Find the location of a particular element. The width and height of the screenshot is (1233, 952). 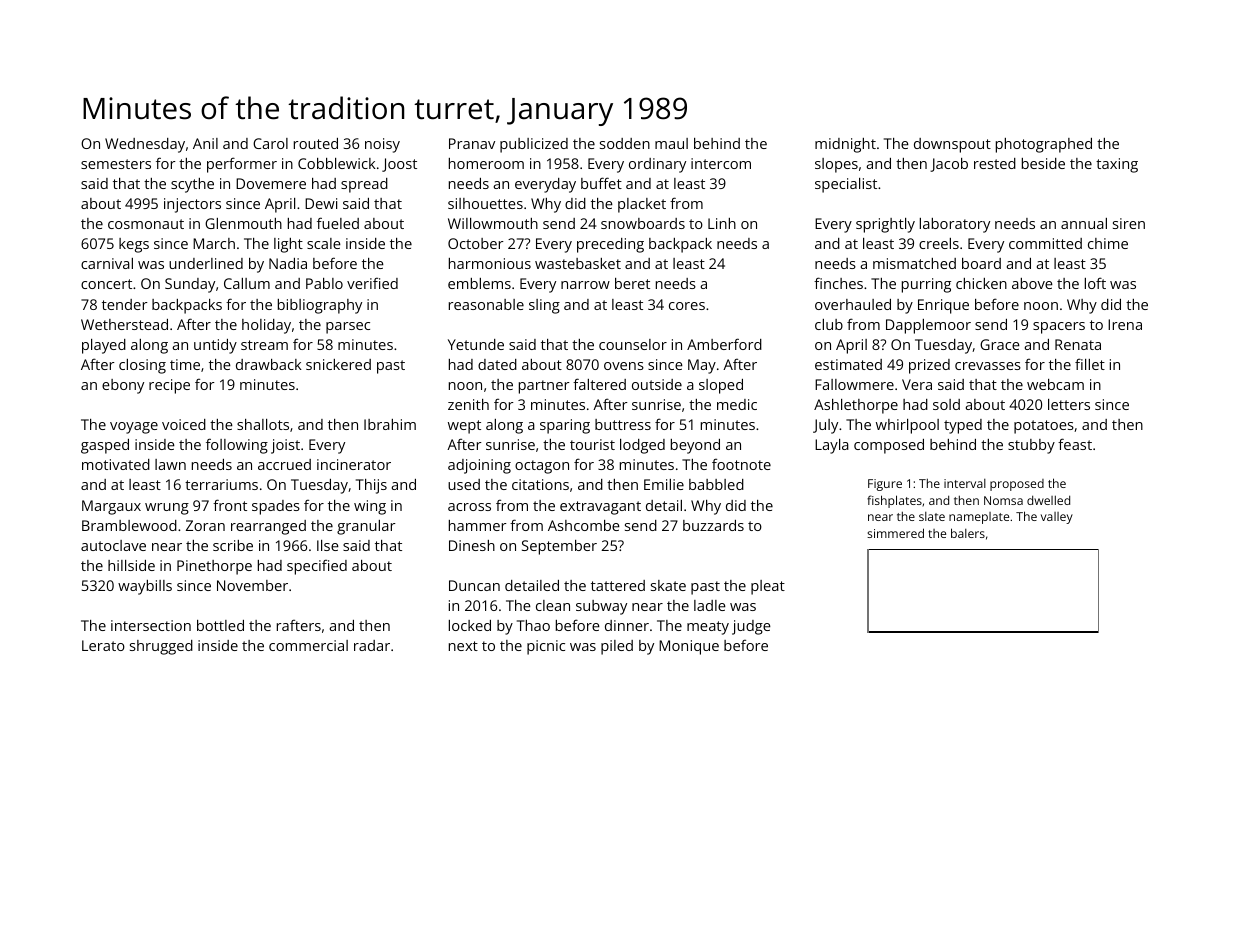

Anil is located at coordinates (205, 143).
